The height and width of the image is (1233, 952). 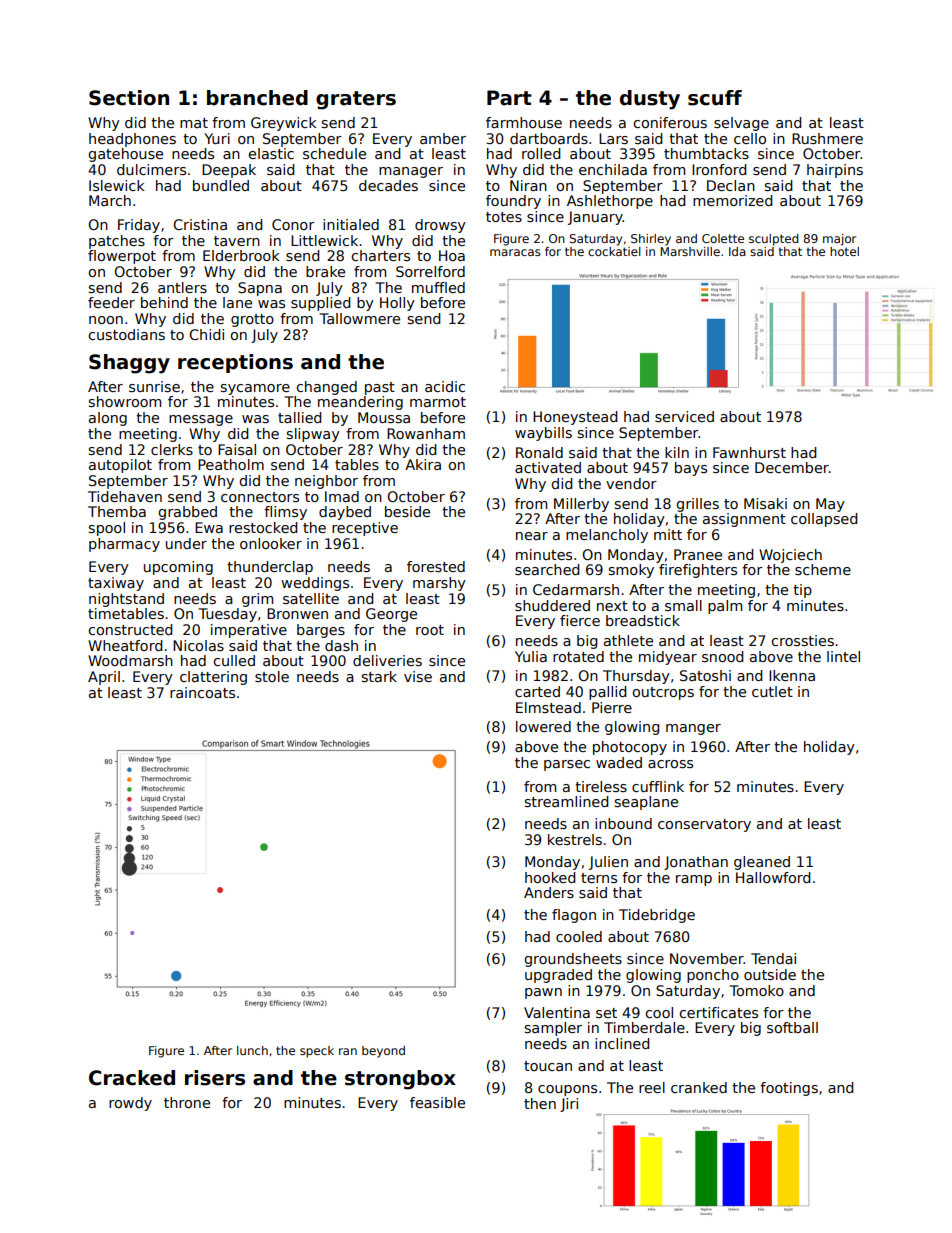 I want to click on kiln, so click(x=677, y=452).
